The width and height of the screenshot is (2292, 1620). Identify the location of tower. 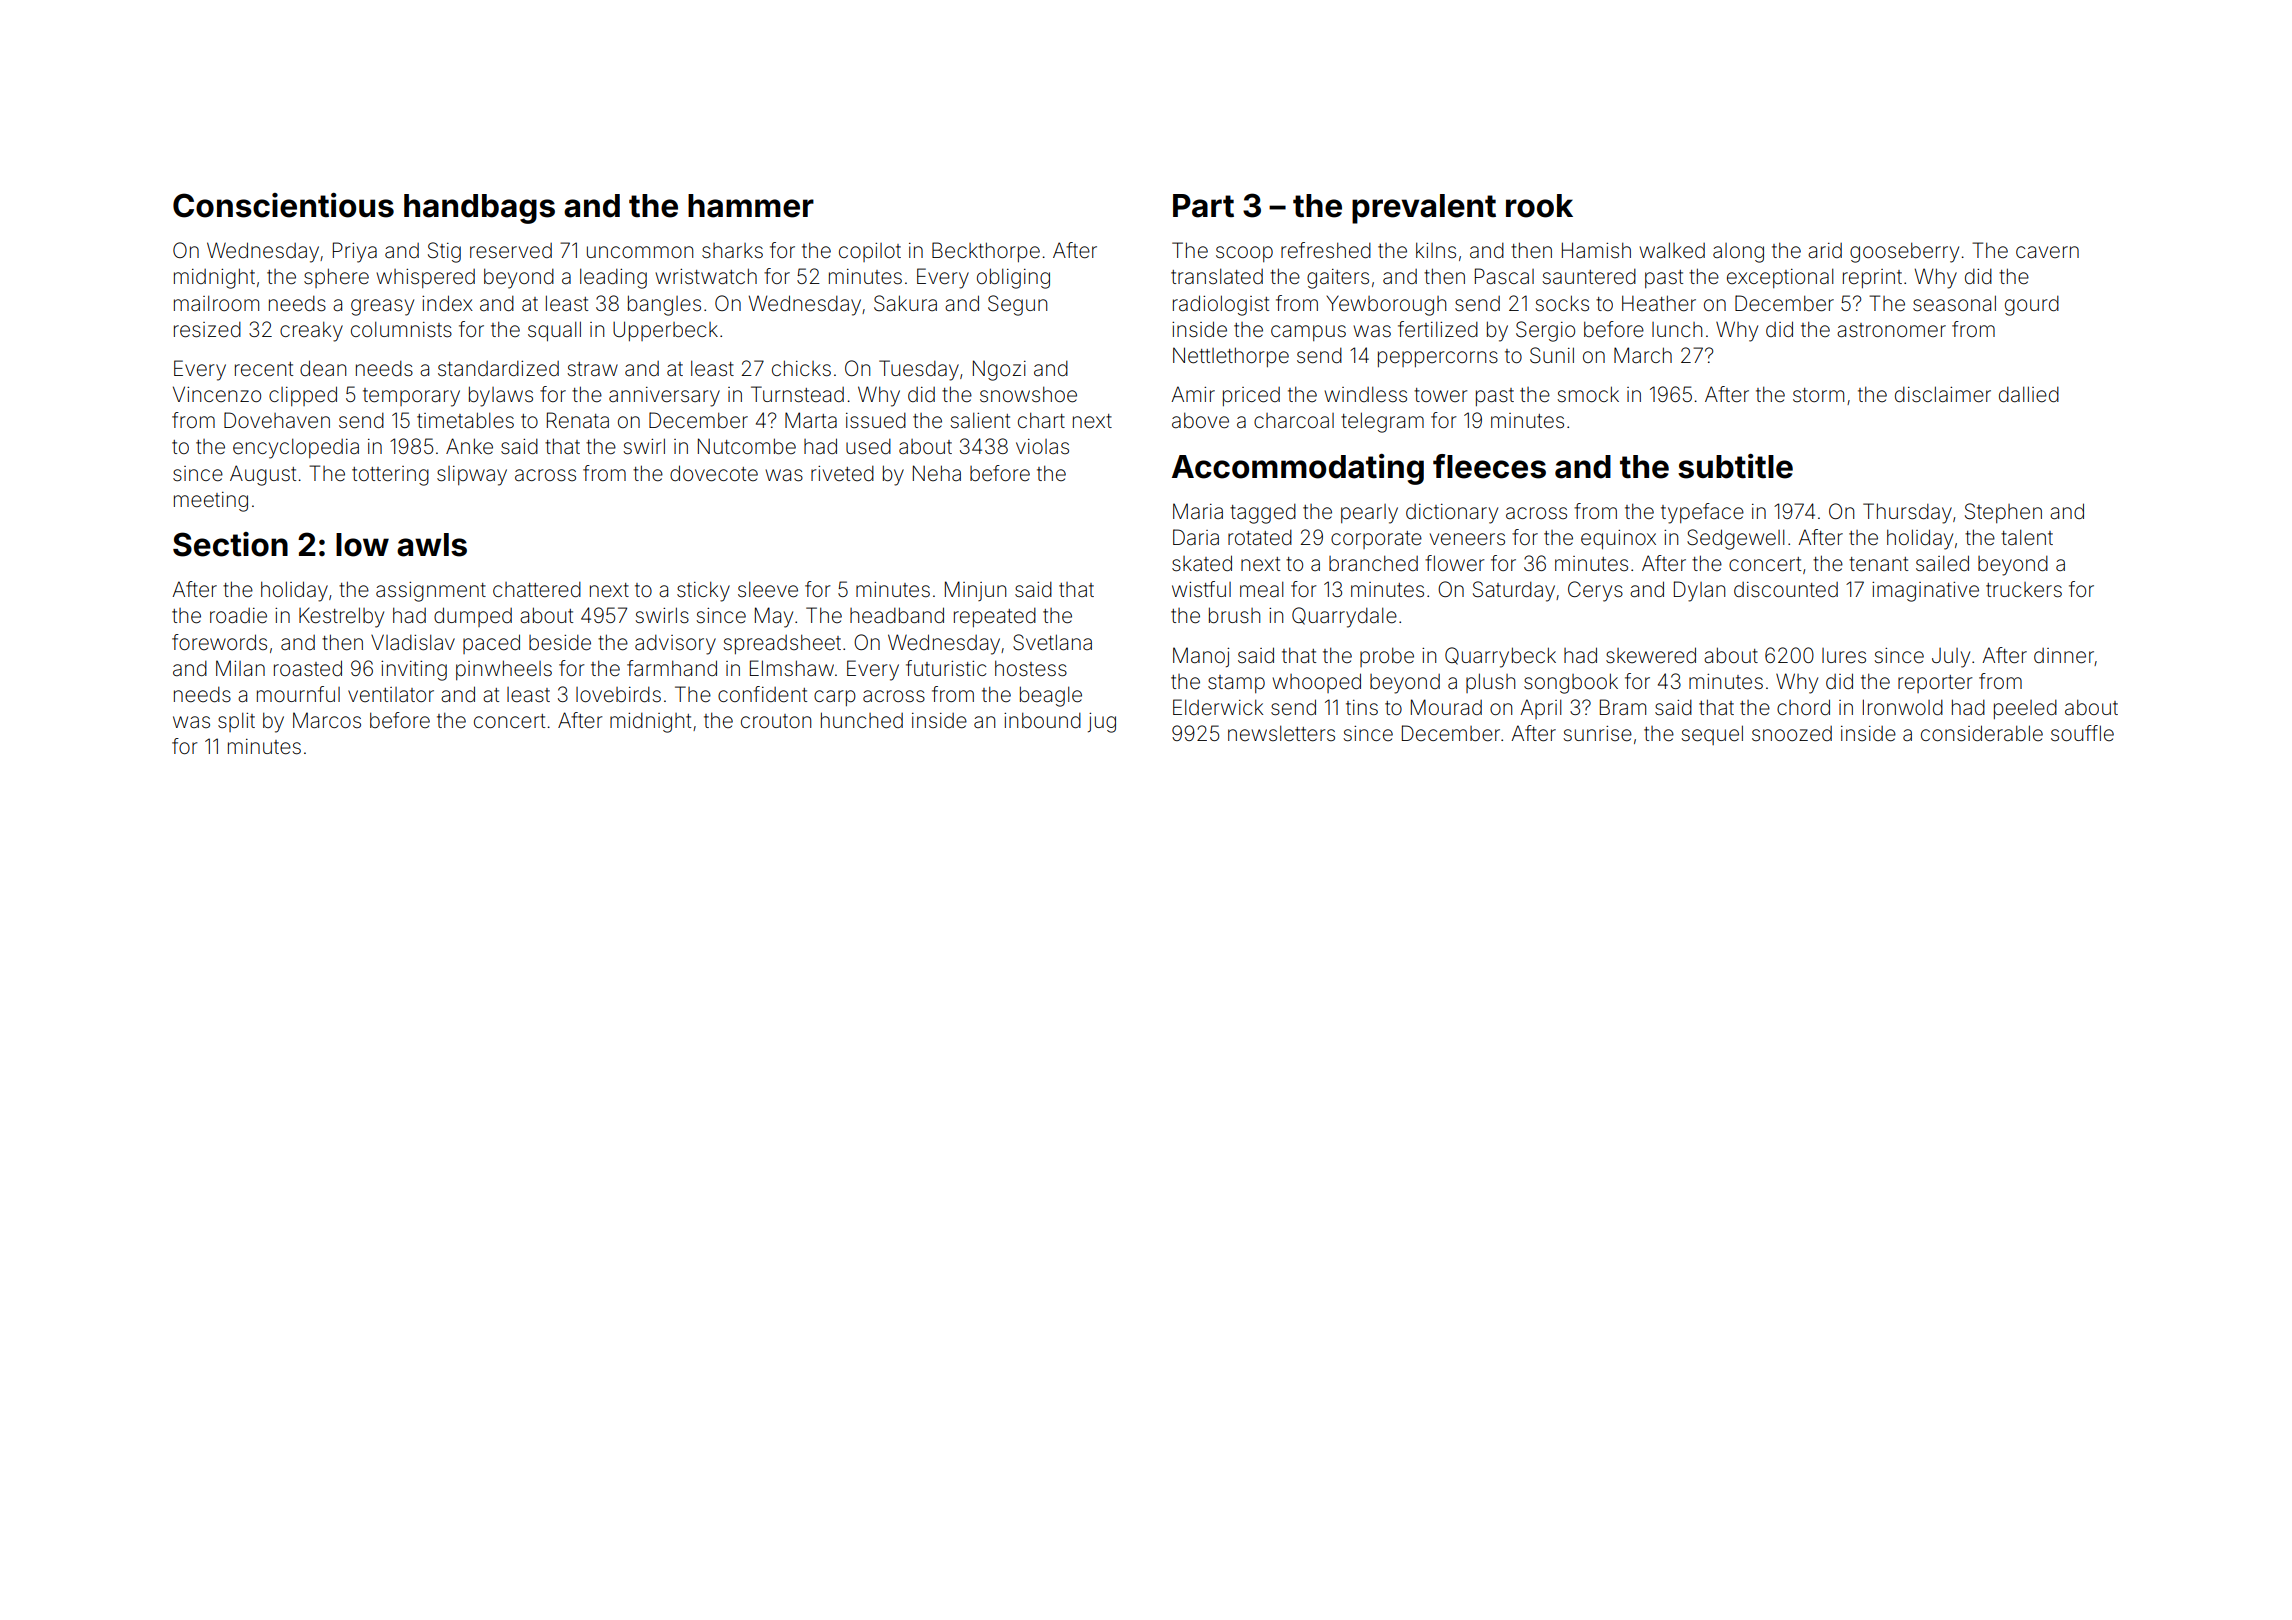
(1441, 395).
